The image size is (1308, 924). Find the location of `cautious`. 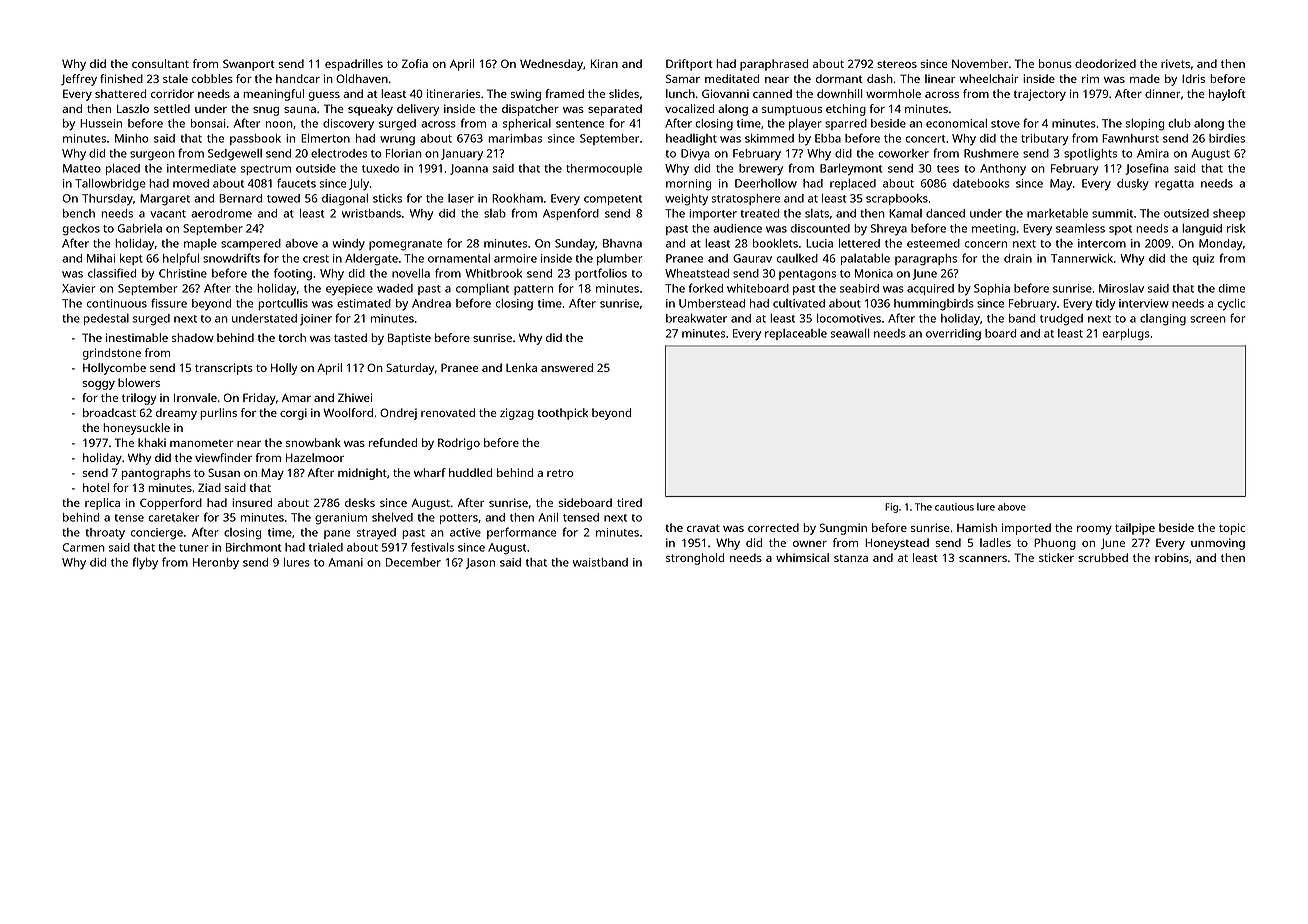

cautious is located at coordinates (954, 507).
